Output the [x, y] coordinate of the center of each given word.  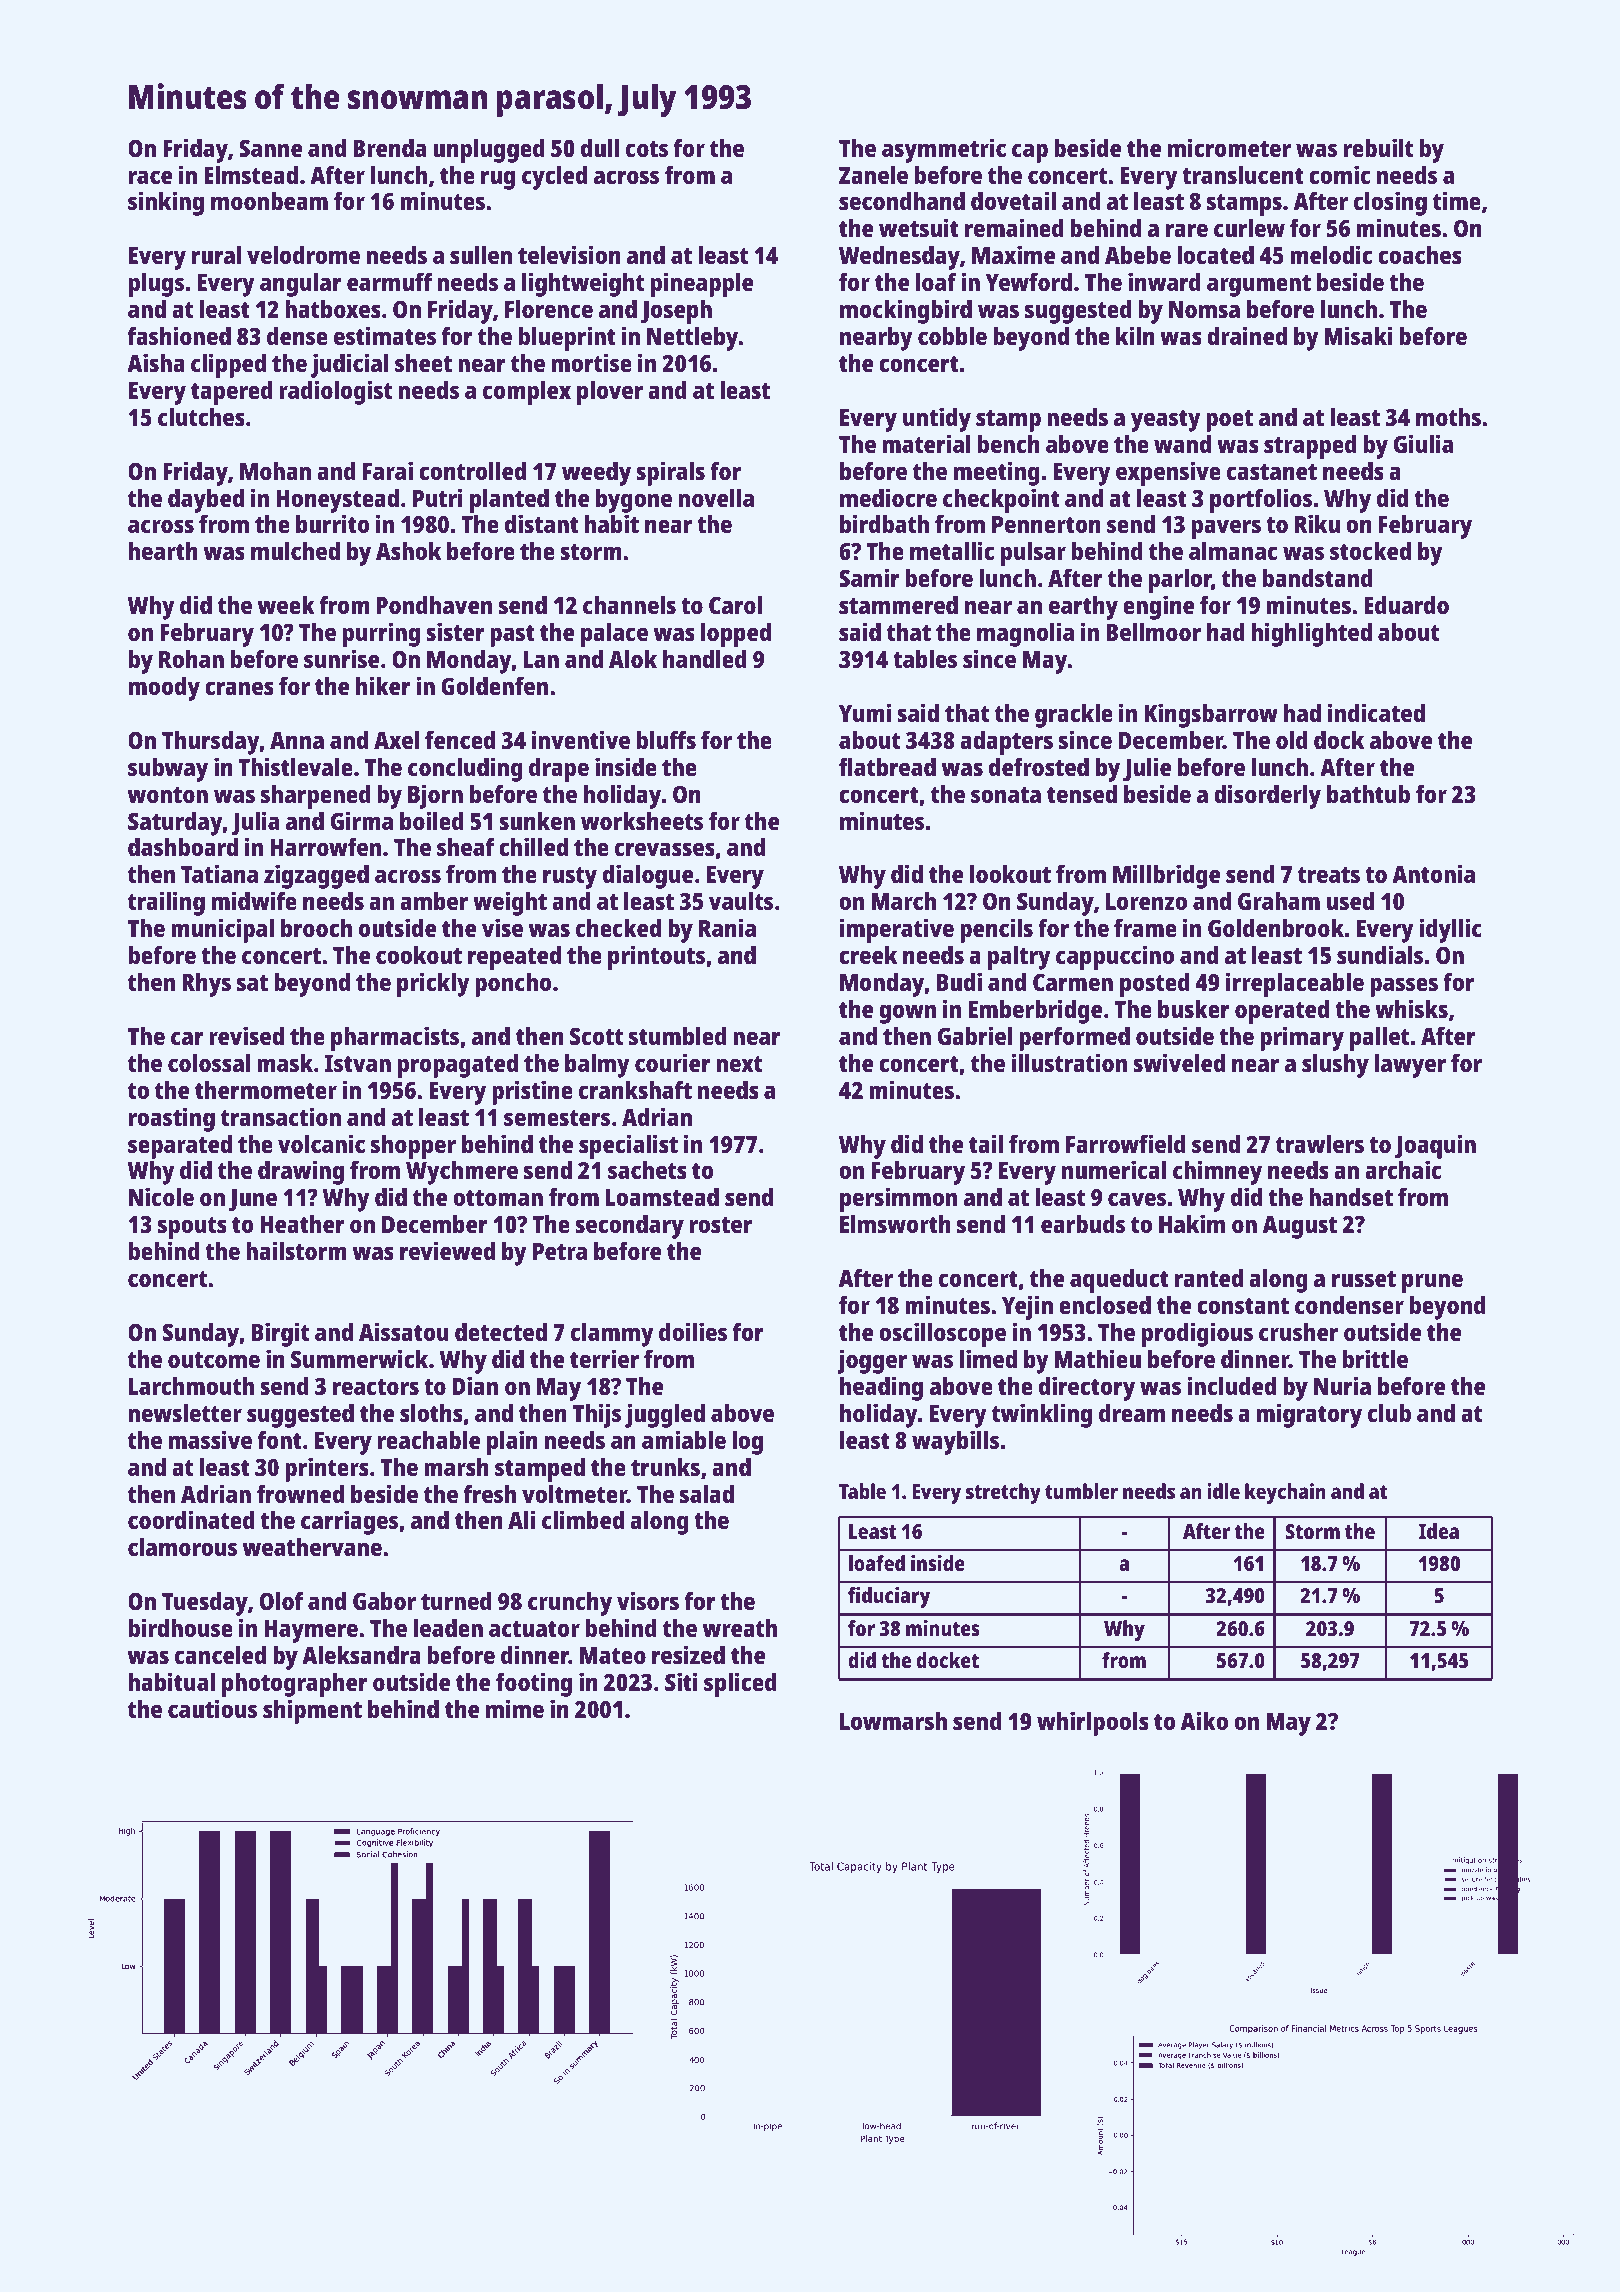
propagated [458, 1066]
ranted [1209, 1278]
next [739, 1064]
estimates [385, 335]
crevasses [665, 849]
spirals [670, 473]
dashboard [183, 847]
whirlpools [1093, 1723]
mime [515, 1708]
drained [1247, 335]
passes [1404, 987]
